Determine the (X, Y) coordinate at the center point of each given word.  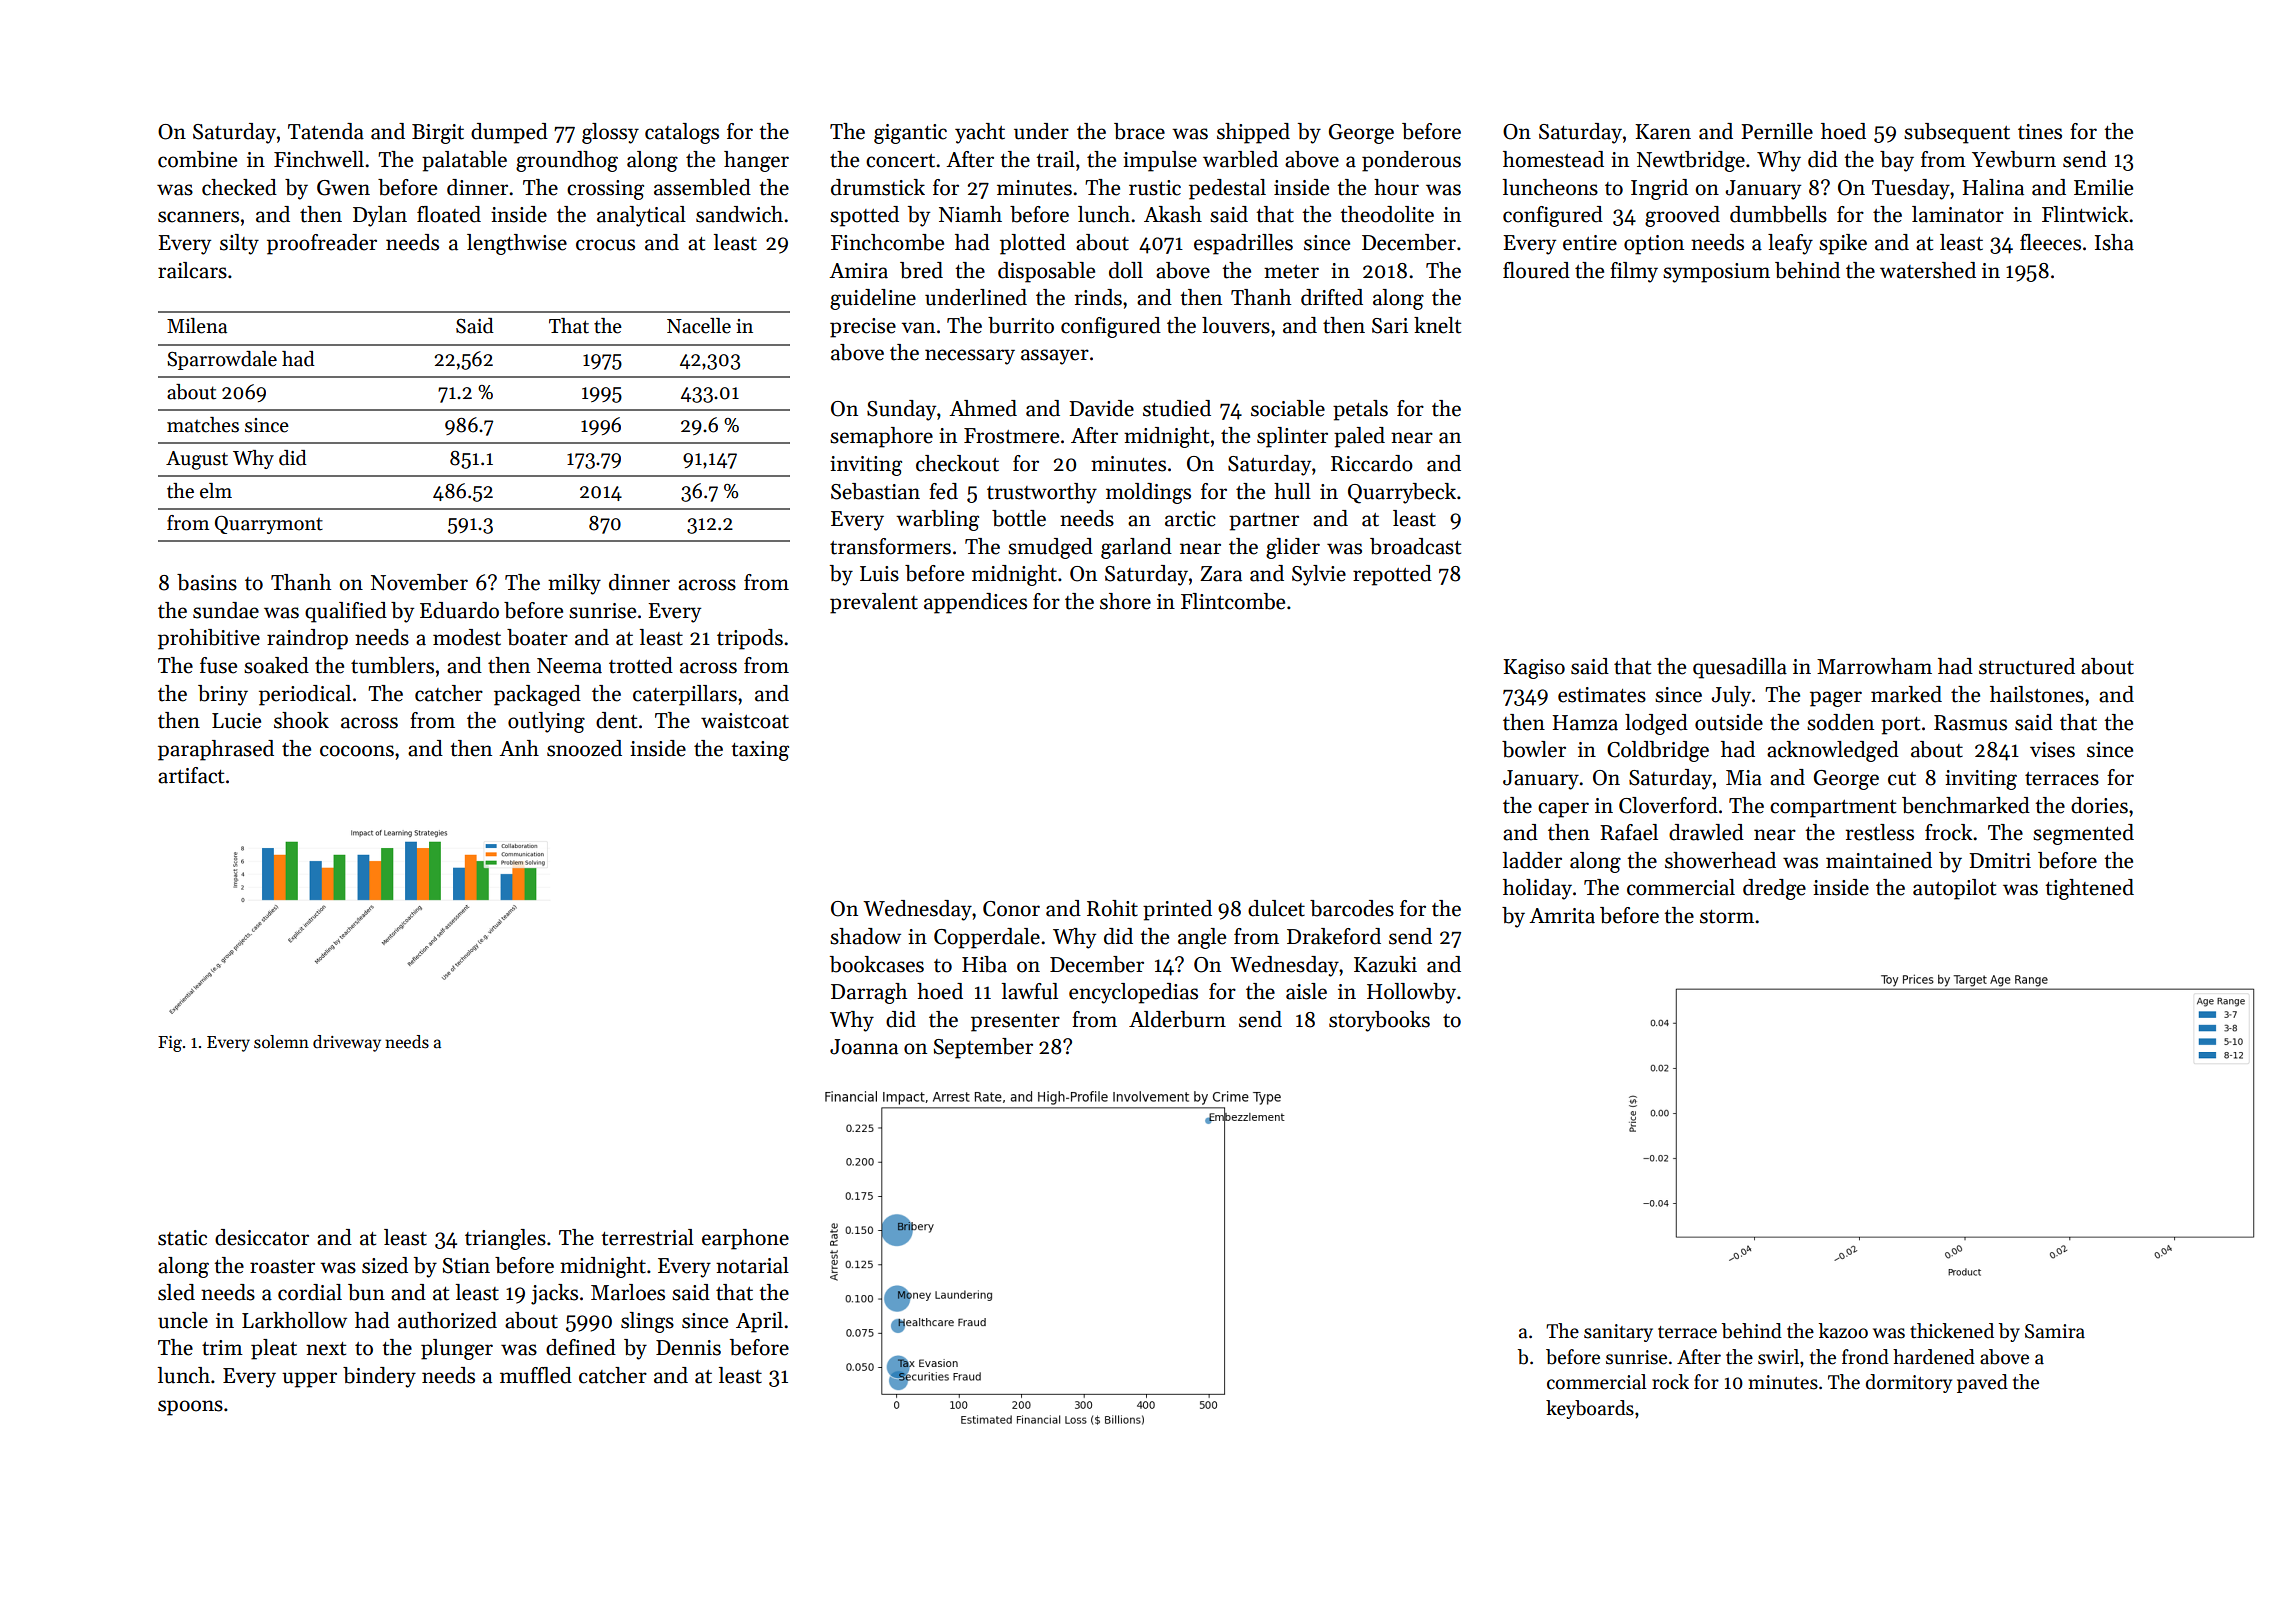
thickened (1952, 1331)
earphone (745, 1239)
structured (2027, 666)
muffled (536, 1375)
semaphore (881, 437)
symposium (1716, 273)
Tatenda (326, 131)
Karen (1663, 132)
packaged (537, 695)
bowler (1534, 749)
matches (203, 425)
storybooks (1379, 1021)
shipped (1253, 133)
